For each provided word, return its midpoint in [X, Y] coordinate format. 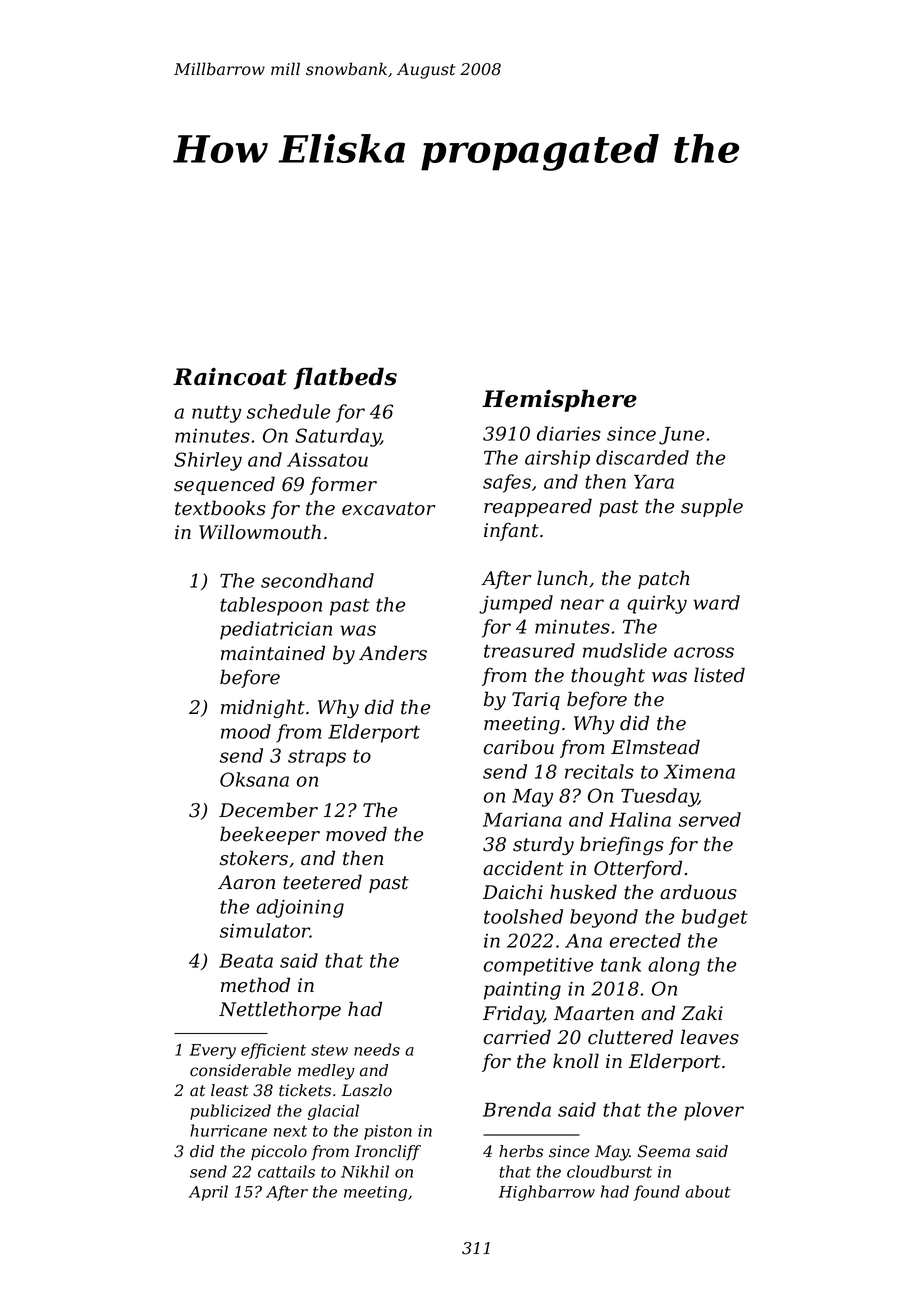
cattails [286, 1171]
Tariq [536, 701]
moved [356, 834]
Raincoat [230, 377]
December [268, 810]
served [710, 819]
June [681, 436]
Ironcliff [388, 1153]
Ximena [699, 772]
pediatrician [276, 630]
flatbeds [345, 378]
